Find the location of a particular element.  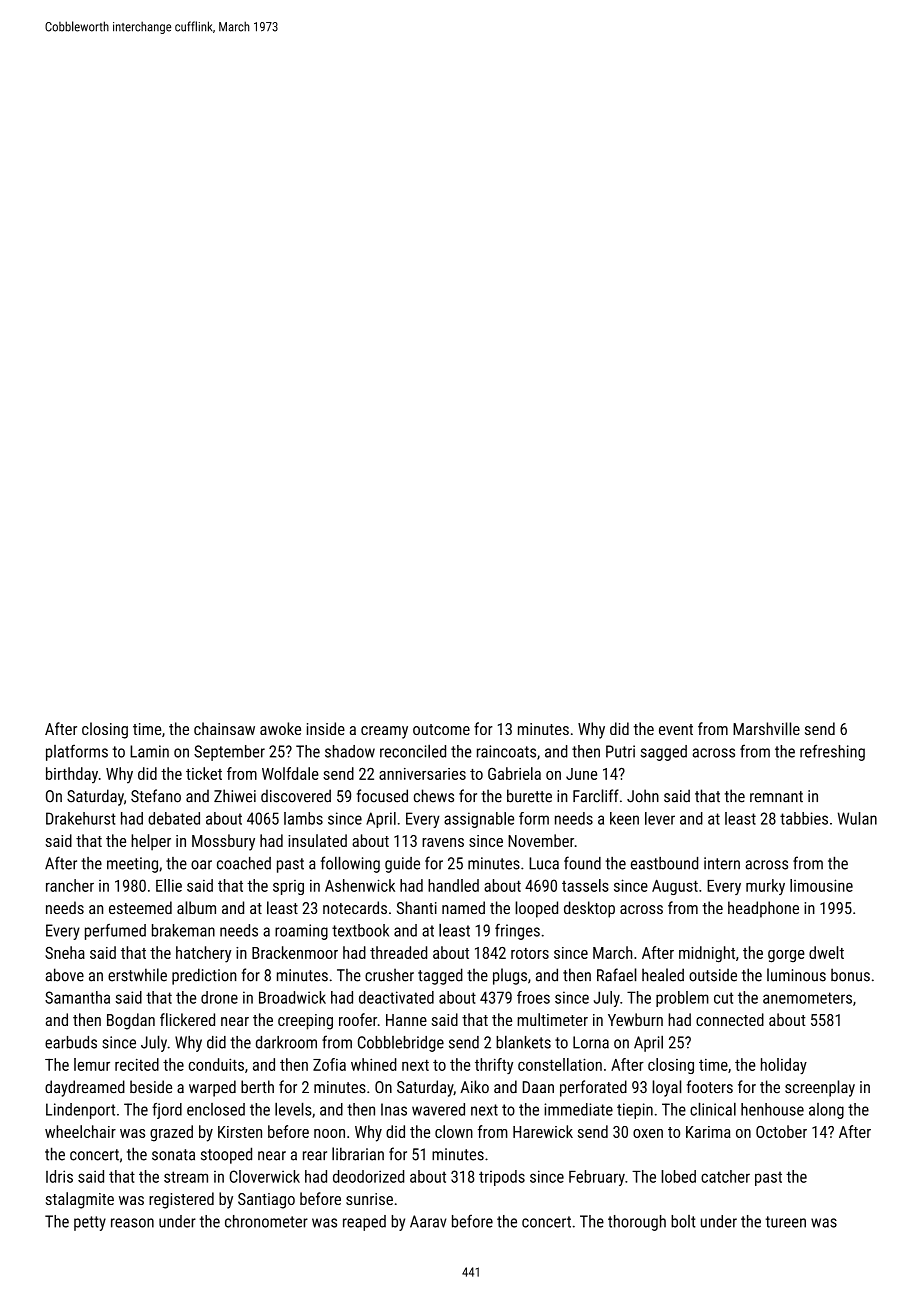

event is located at coordinates (676, 729).
